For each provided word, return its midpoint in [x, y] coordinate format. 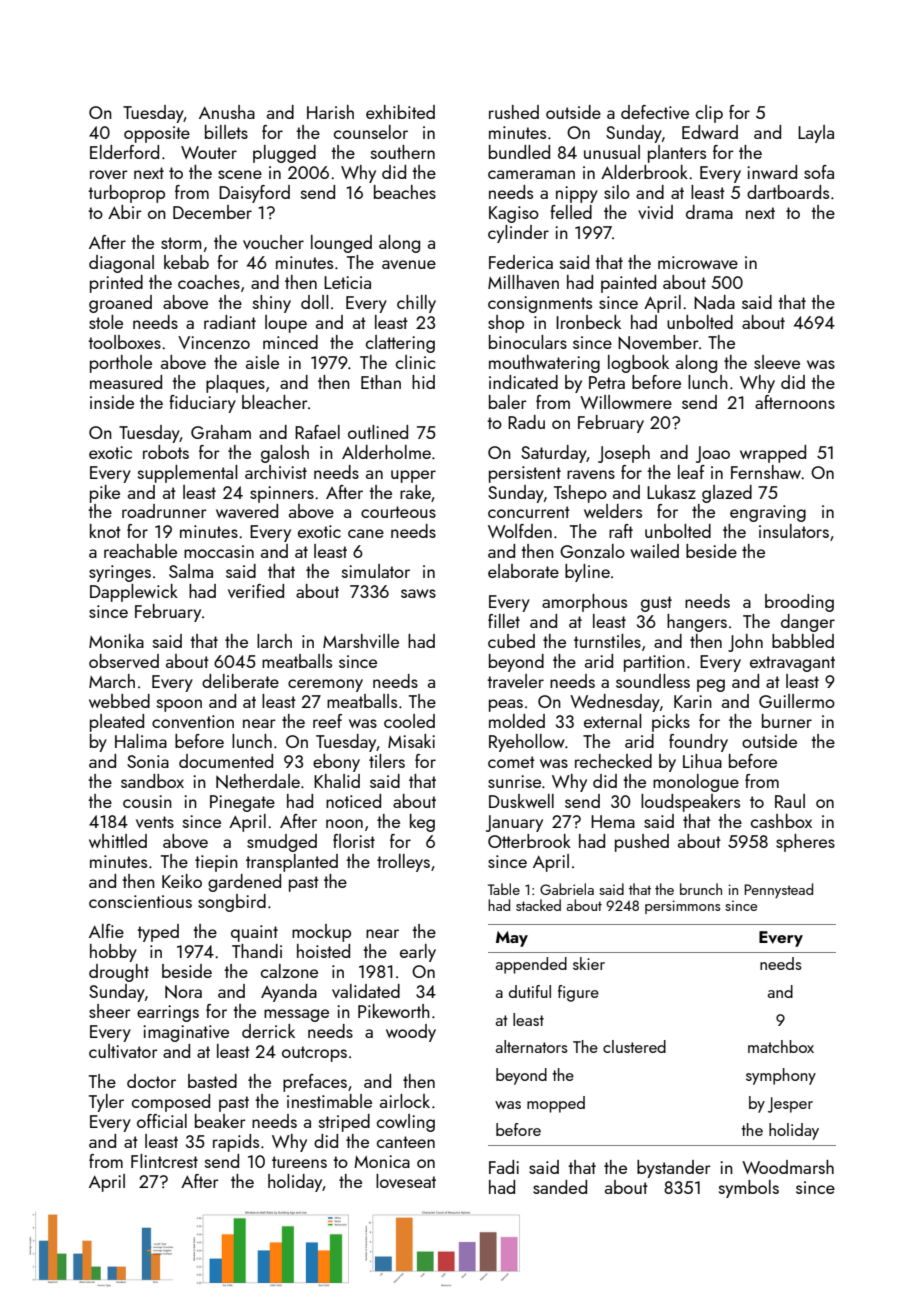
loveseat [406, 1181]
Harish [330, 112]
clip [709, 114]
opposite [157, 134]
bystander [674, 1169]
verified [256, 591]
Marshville [361, 641]
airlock [405, 1101]
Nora [183, 992]
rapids [236, 1143]
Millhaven [523, 282]
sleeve [777, 362]
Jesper [790, 1105]
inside [112, 402]
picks [671, 723]
